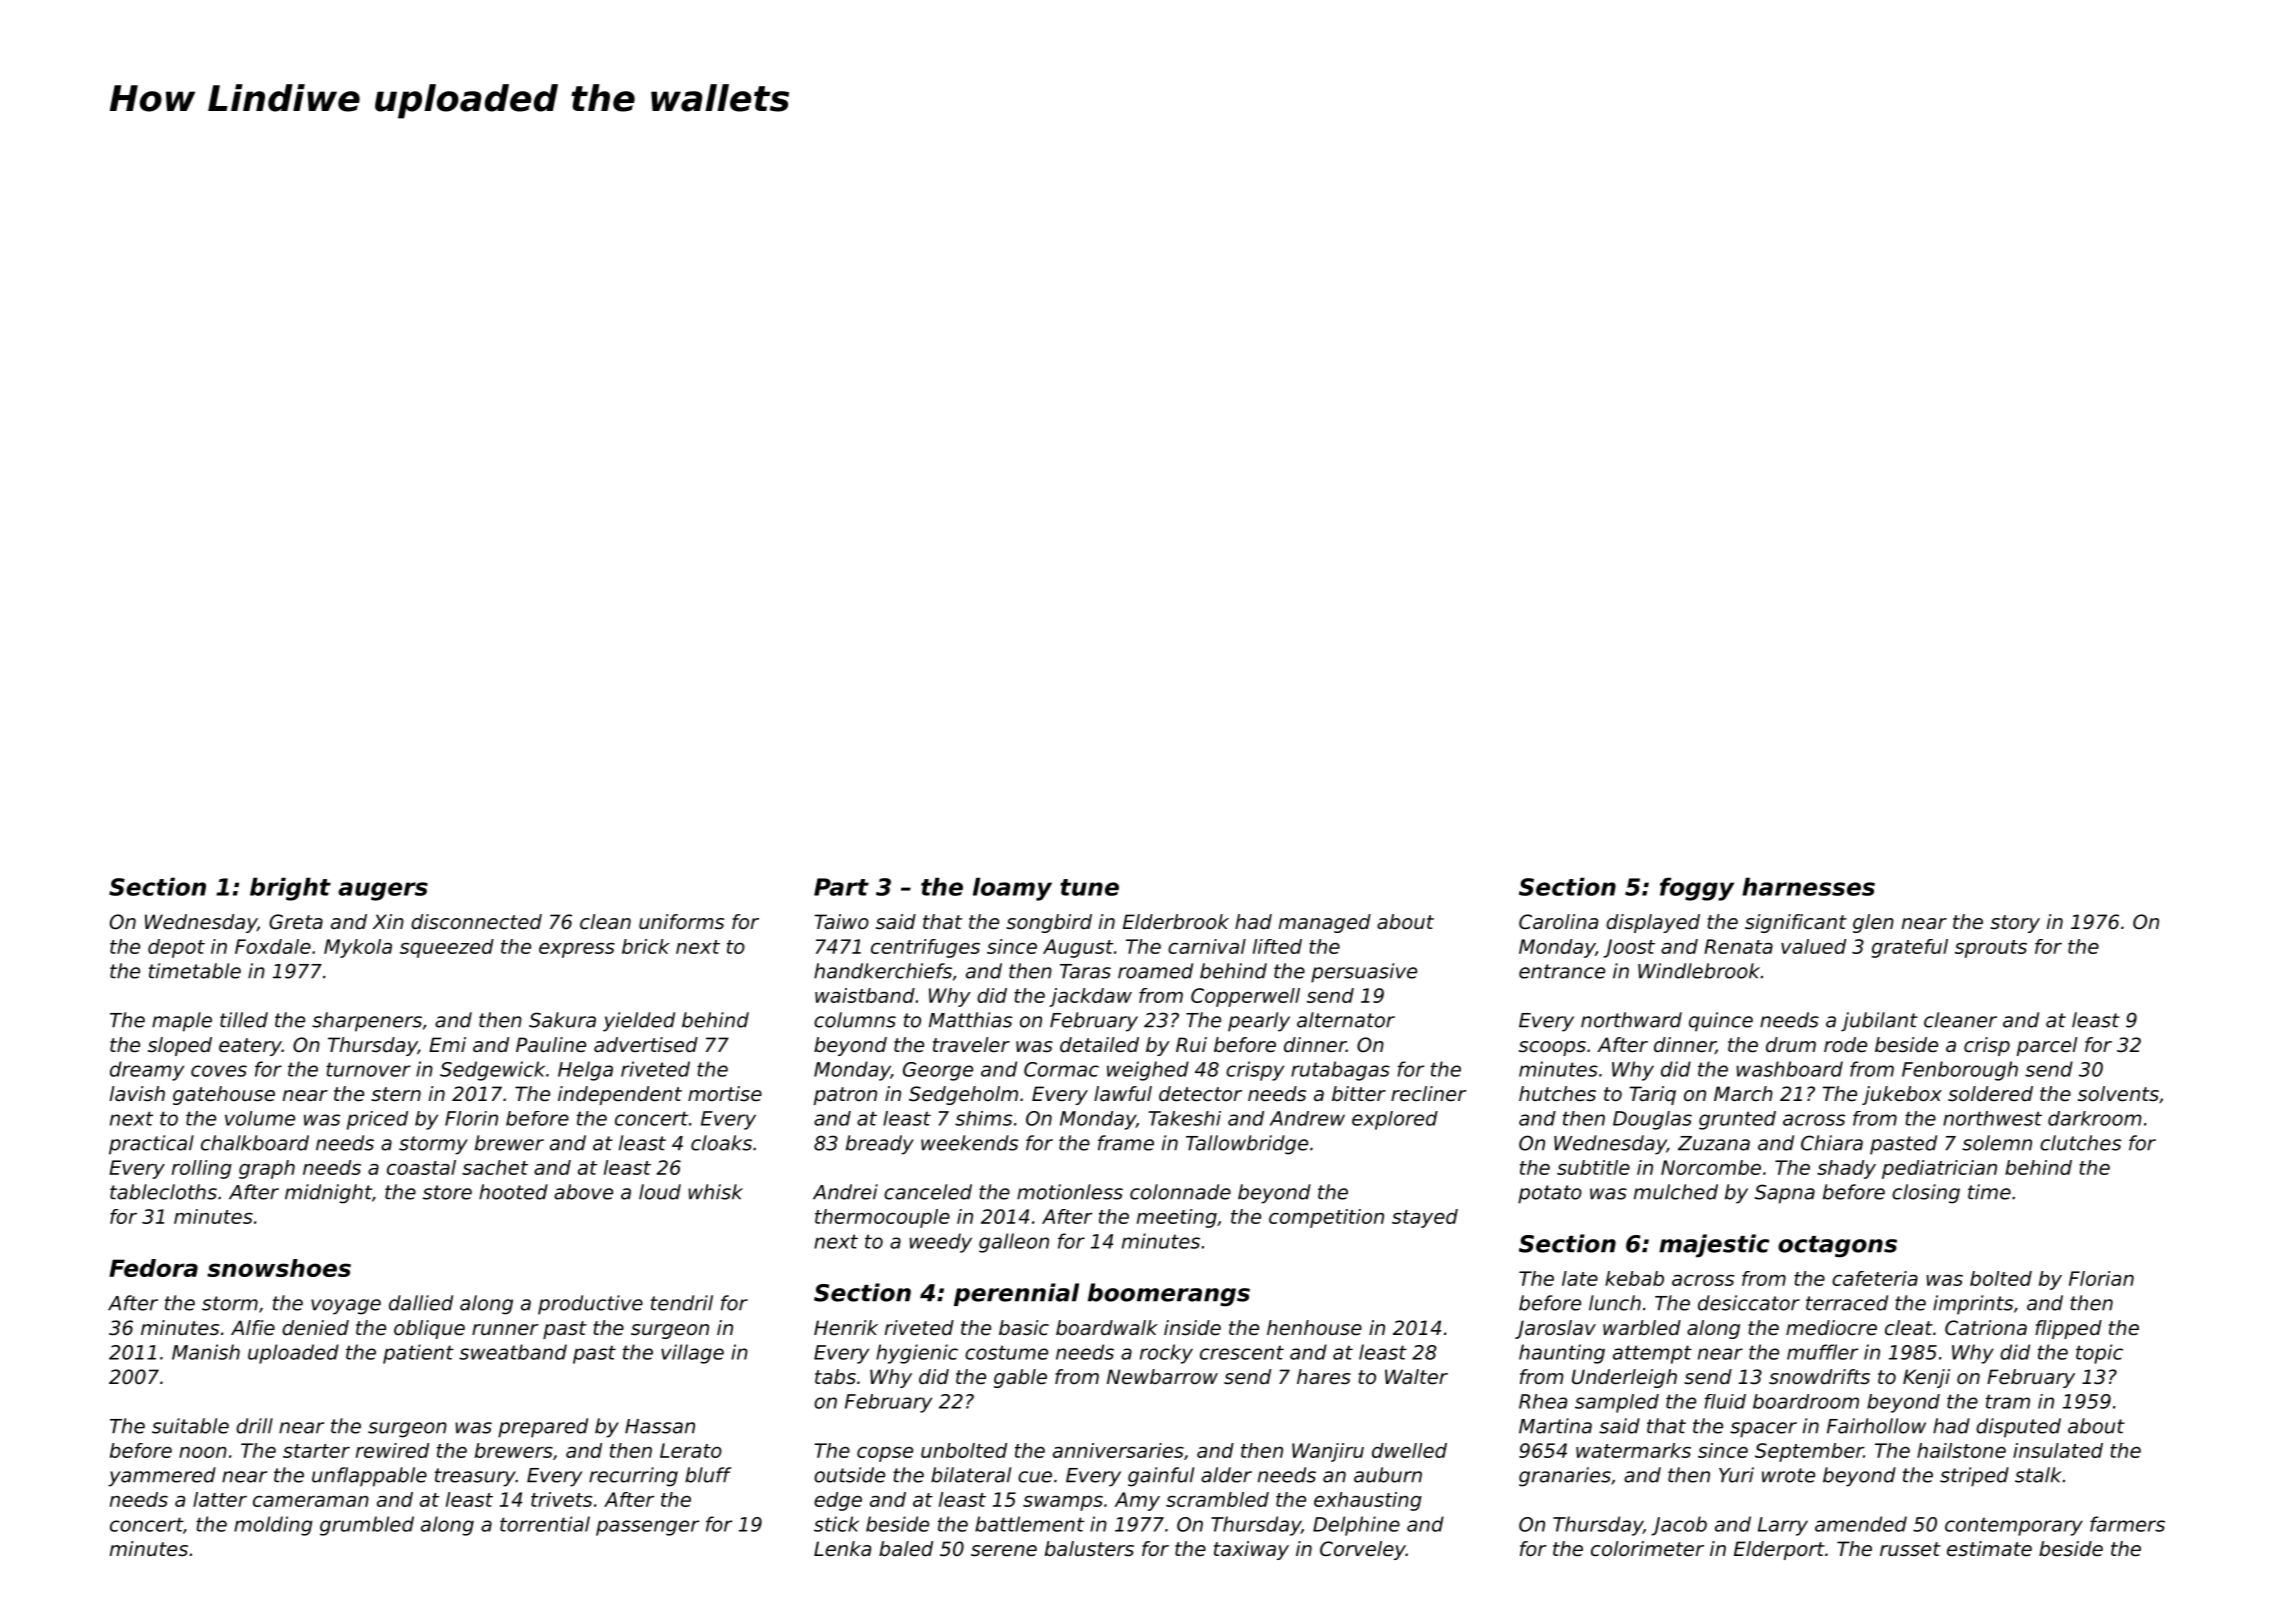 The image size is (2282, 1614). What do you see at coordinates (583, 1192) in the screenshot?
I see `above` at bounding box center [583, 1192].
